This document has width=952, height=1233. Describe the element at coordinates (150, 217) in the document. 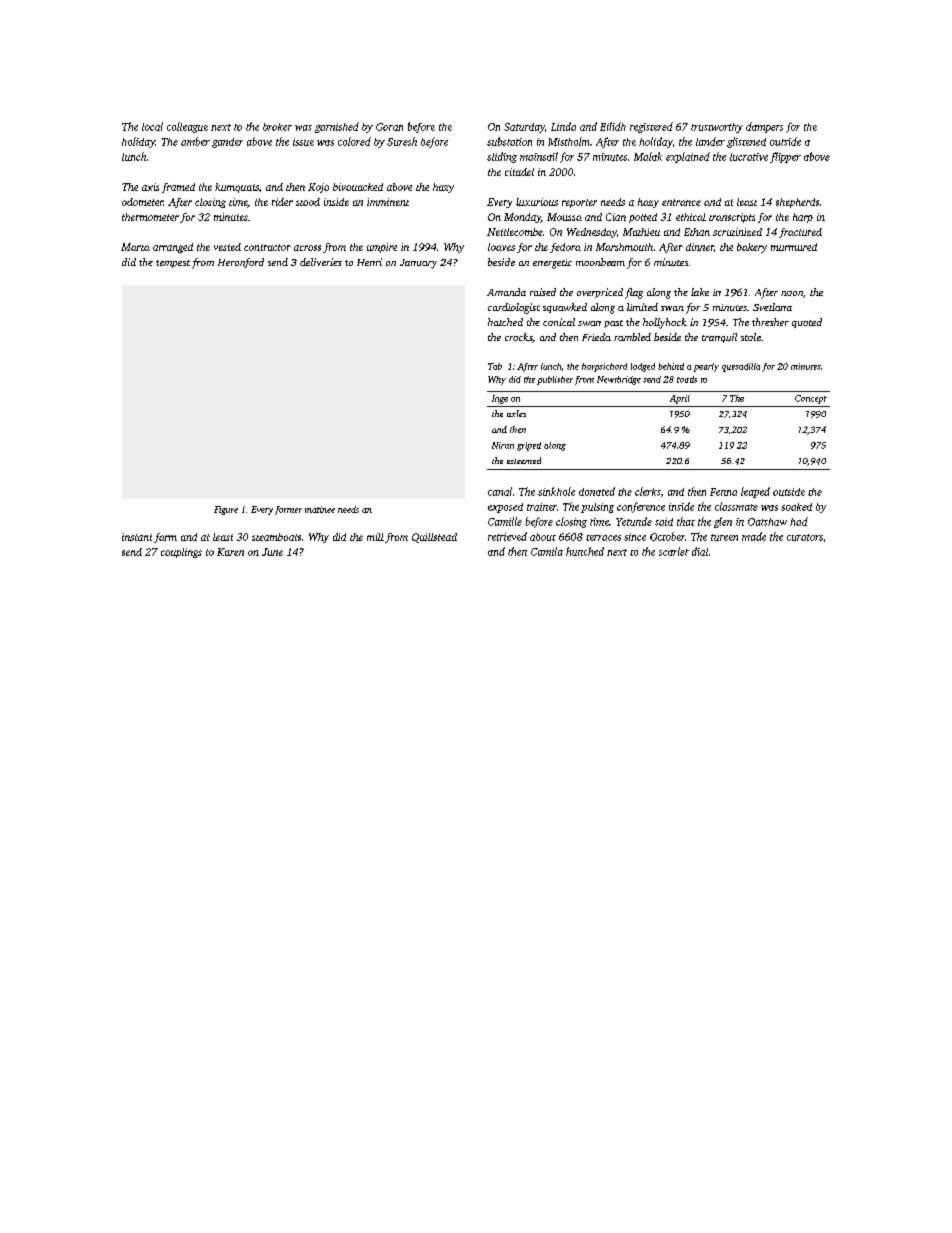

I see `thermometer` at that location.
